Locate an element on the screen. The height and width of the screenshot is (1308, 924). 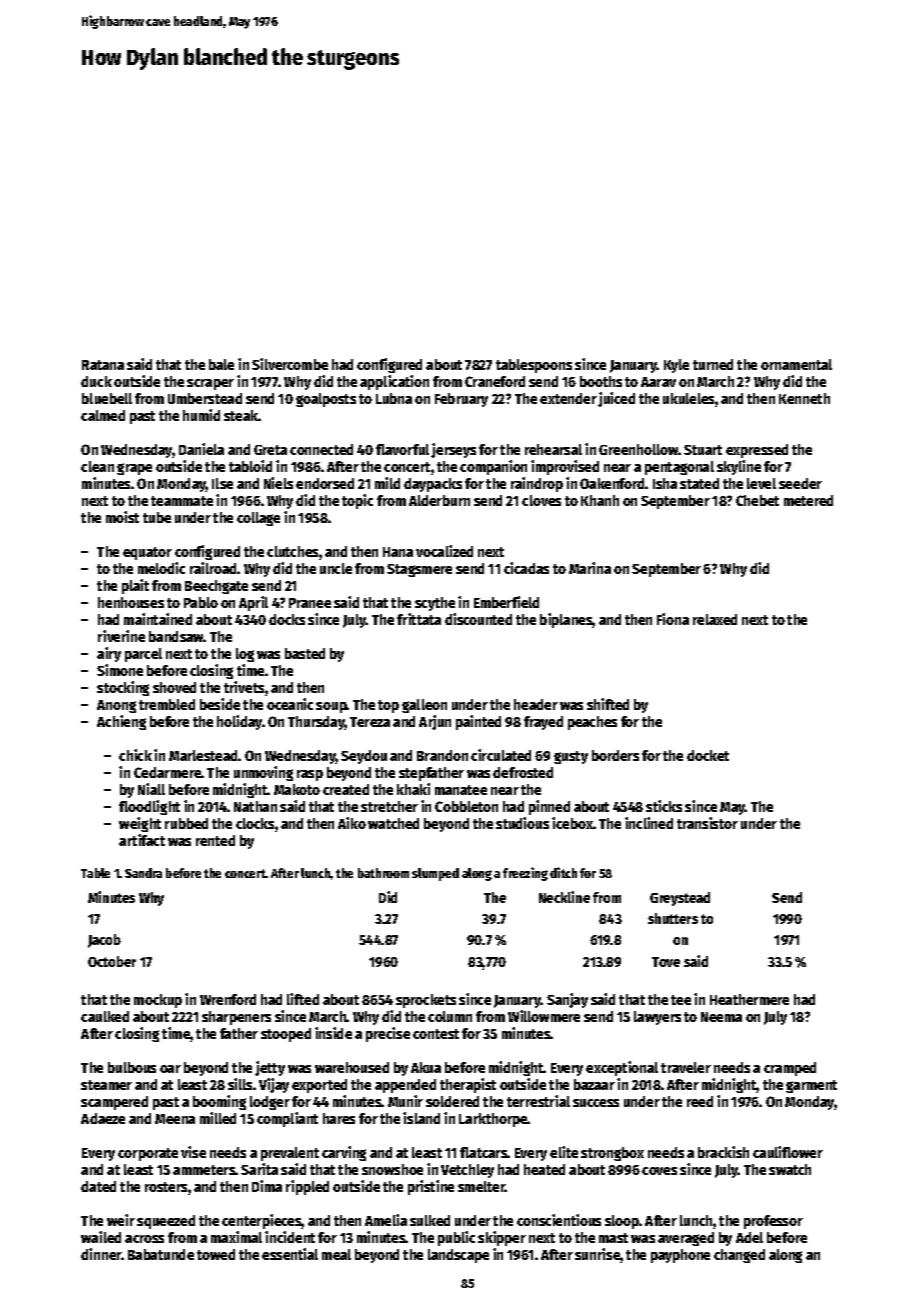
Dima is located at coordinates (267, 1186).
